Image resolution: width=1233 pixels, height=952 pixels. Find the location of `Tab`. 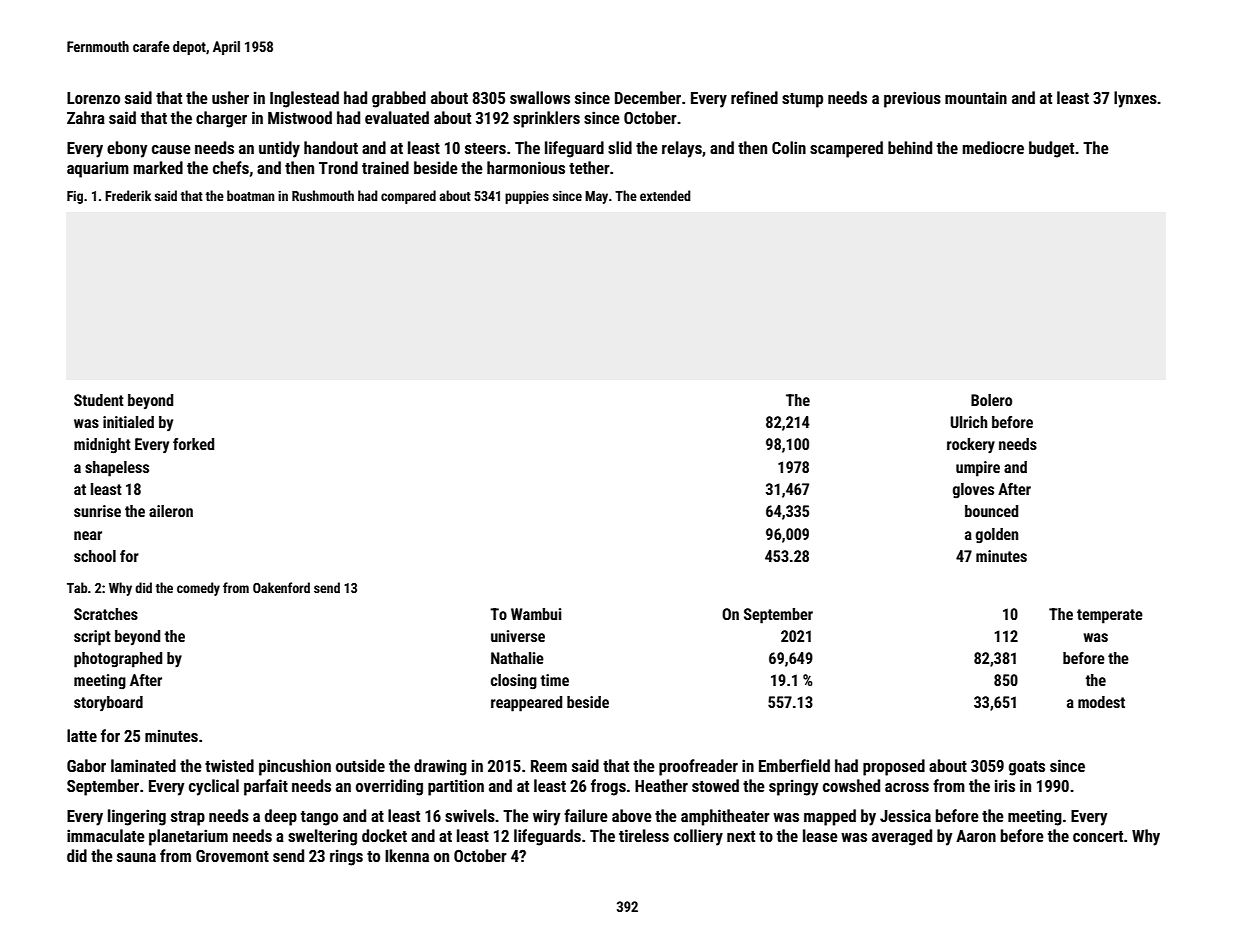

Tab is located at coordinates (77, 587).
